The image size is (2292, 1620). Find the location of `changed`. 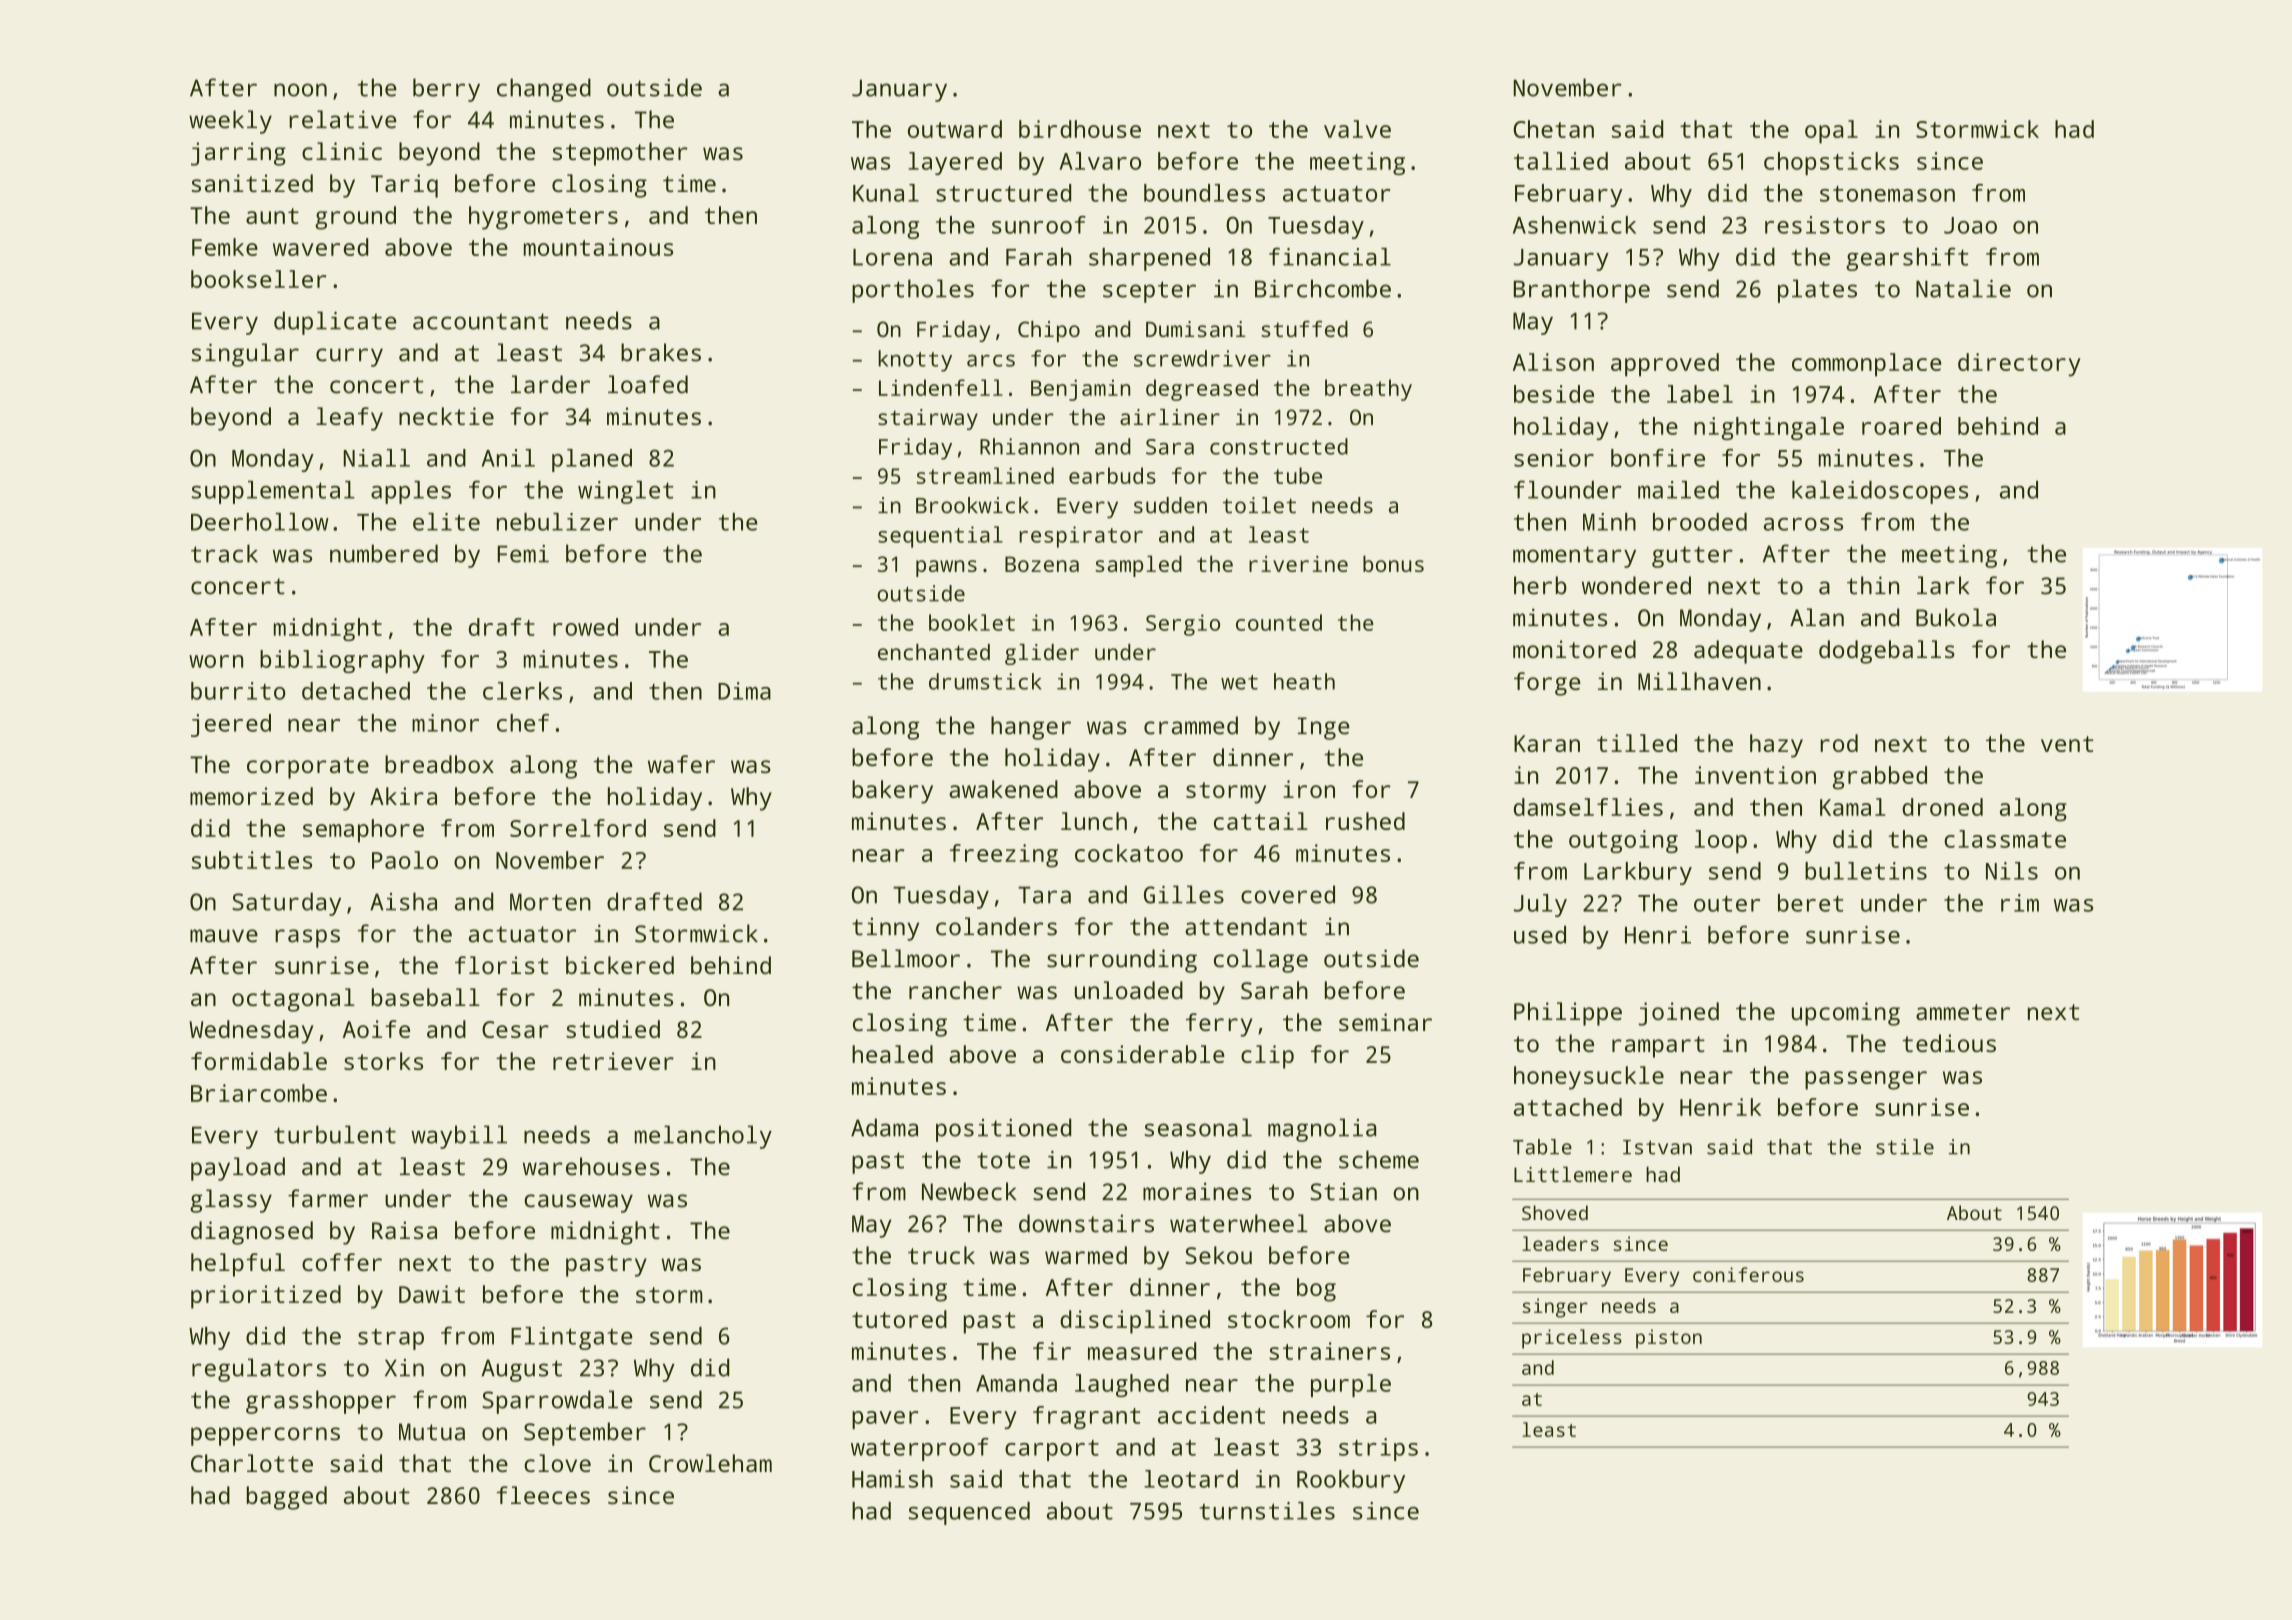

changed is located at coordinates (544, 90).
